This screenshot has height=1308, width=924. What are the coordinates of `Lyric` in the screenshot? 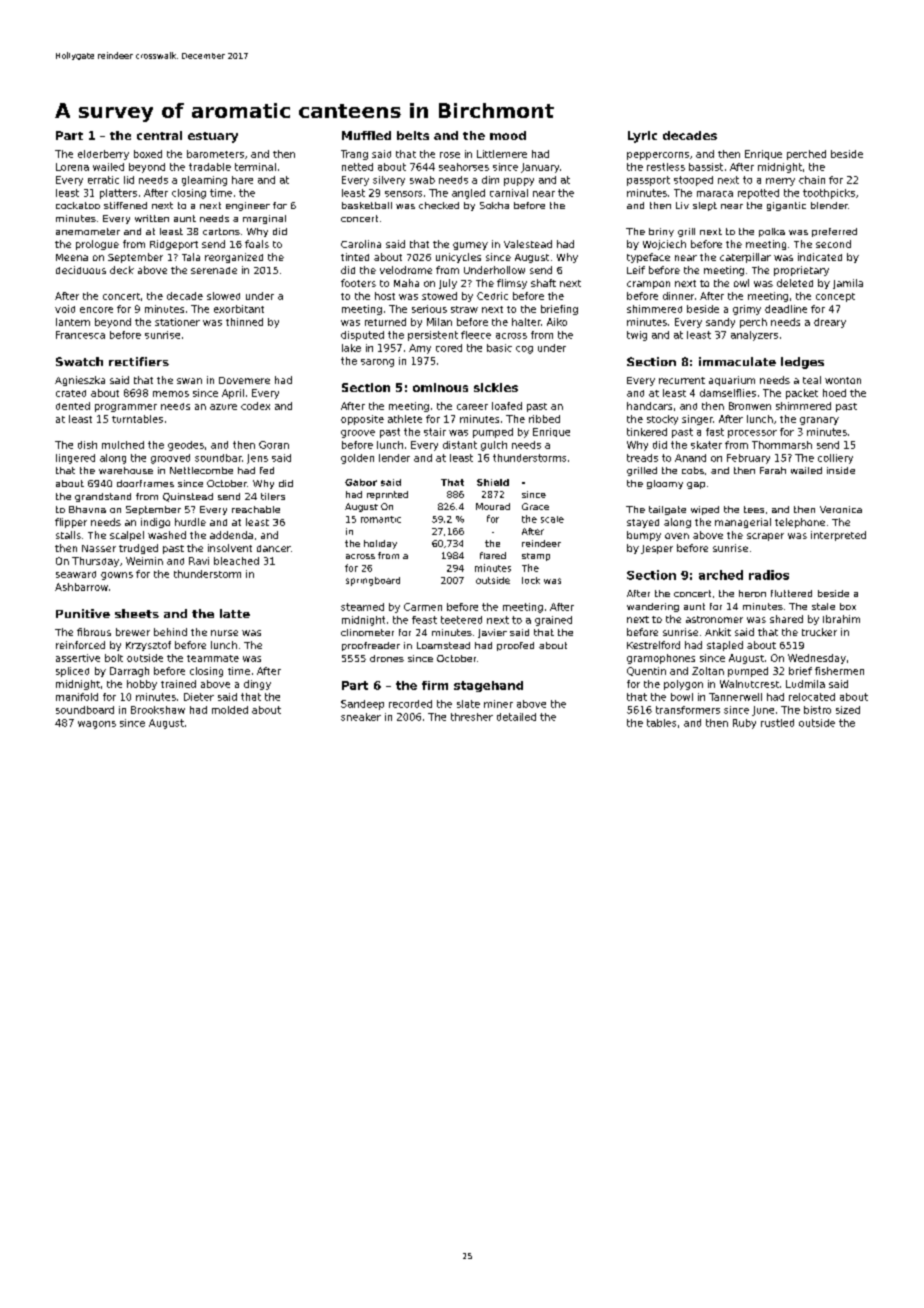 It's located at (642, 137).
